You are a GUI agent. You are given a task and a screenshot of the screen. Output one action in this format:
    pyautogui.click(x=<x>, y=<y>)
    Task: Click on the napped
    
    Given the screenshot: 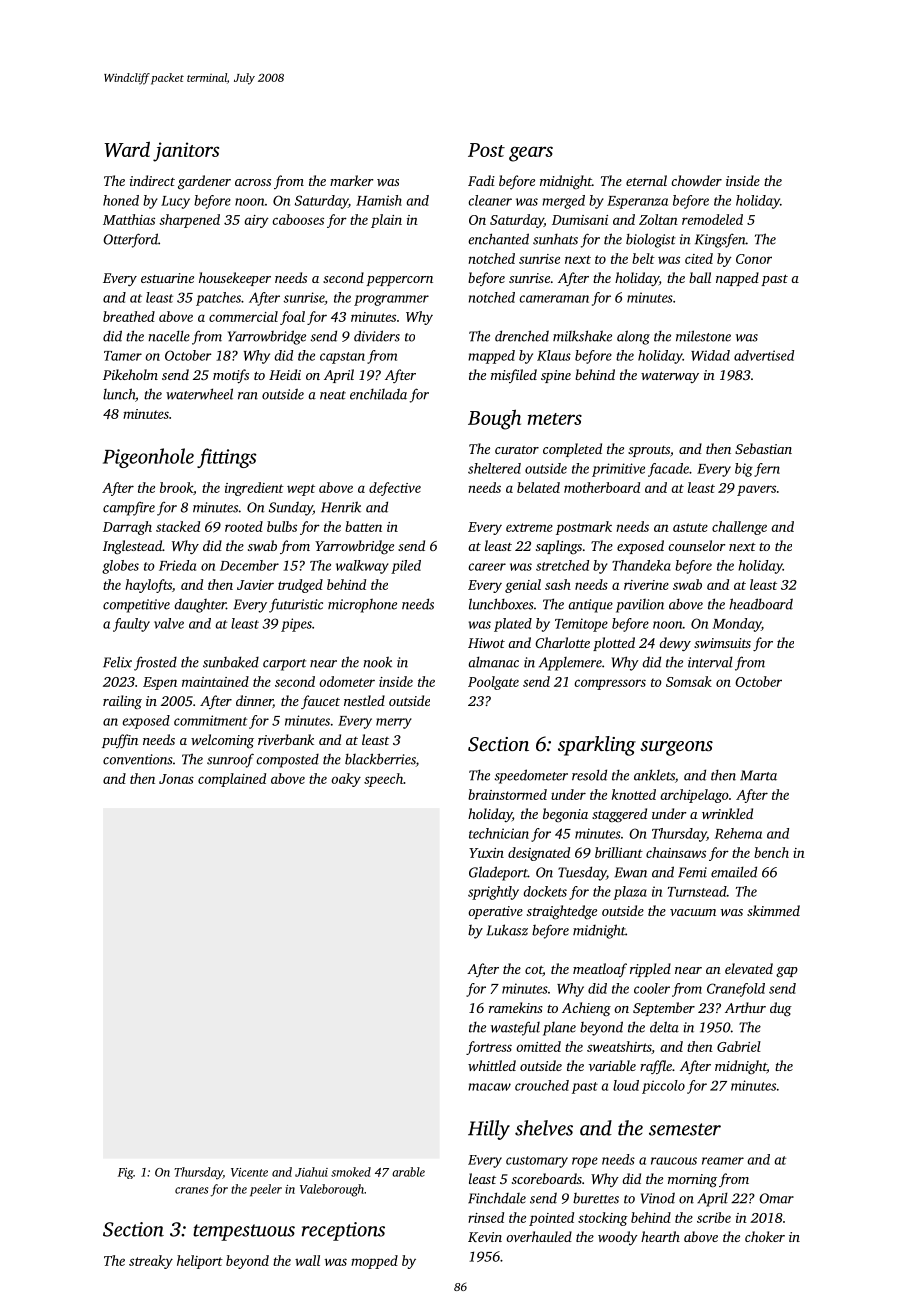 What is the action you would take?
    pyautogui.click(x=737, y=279)
